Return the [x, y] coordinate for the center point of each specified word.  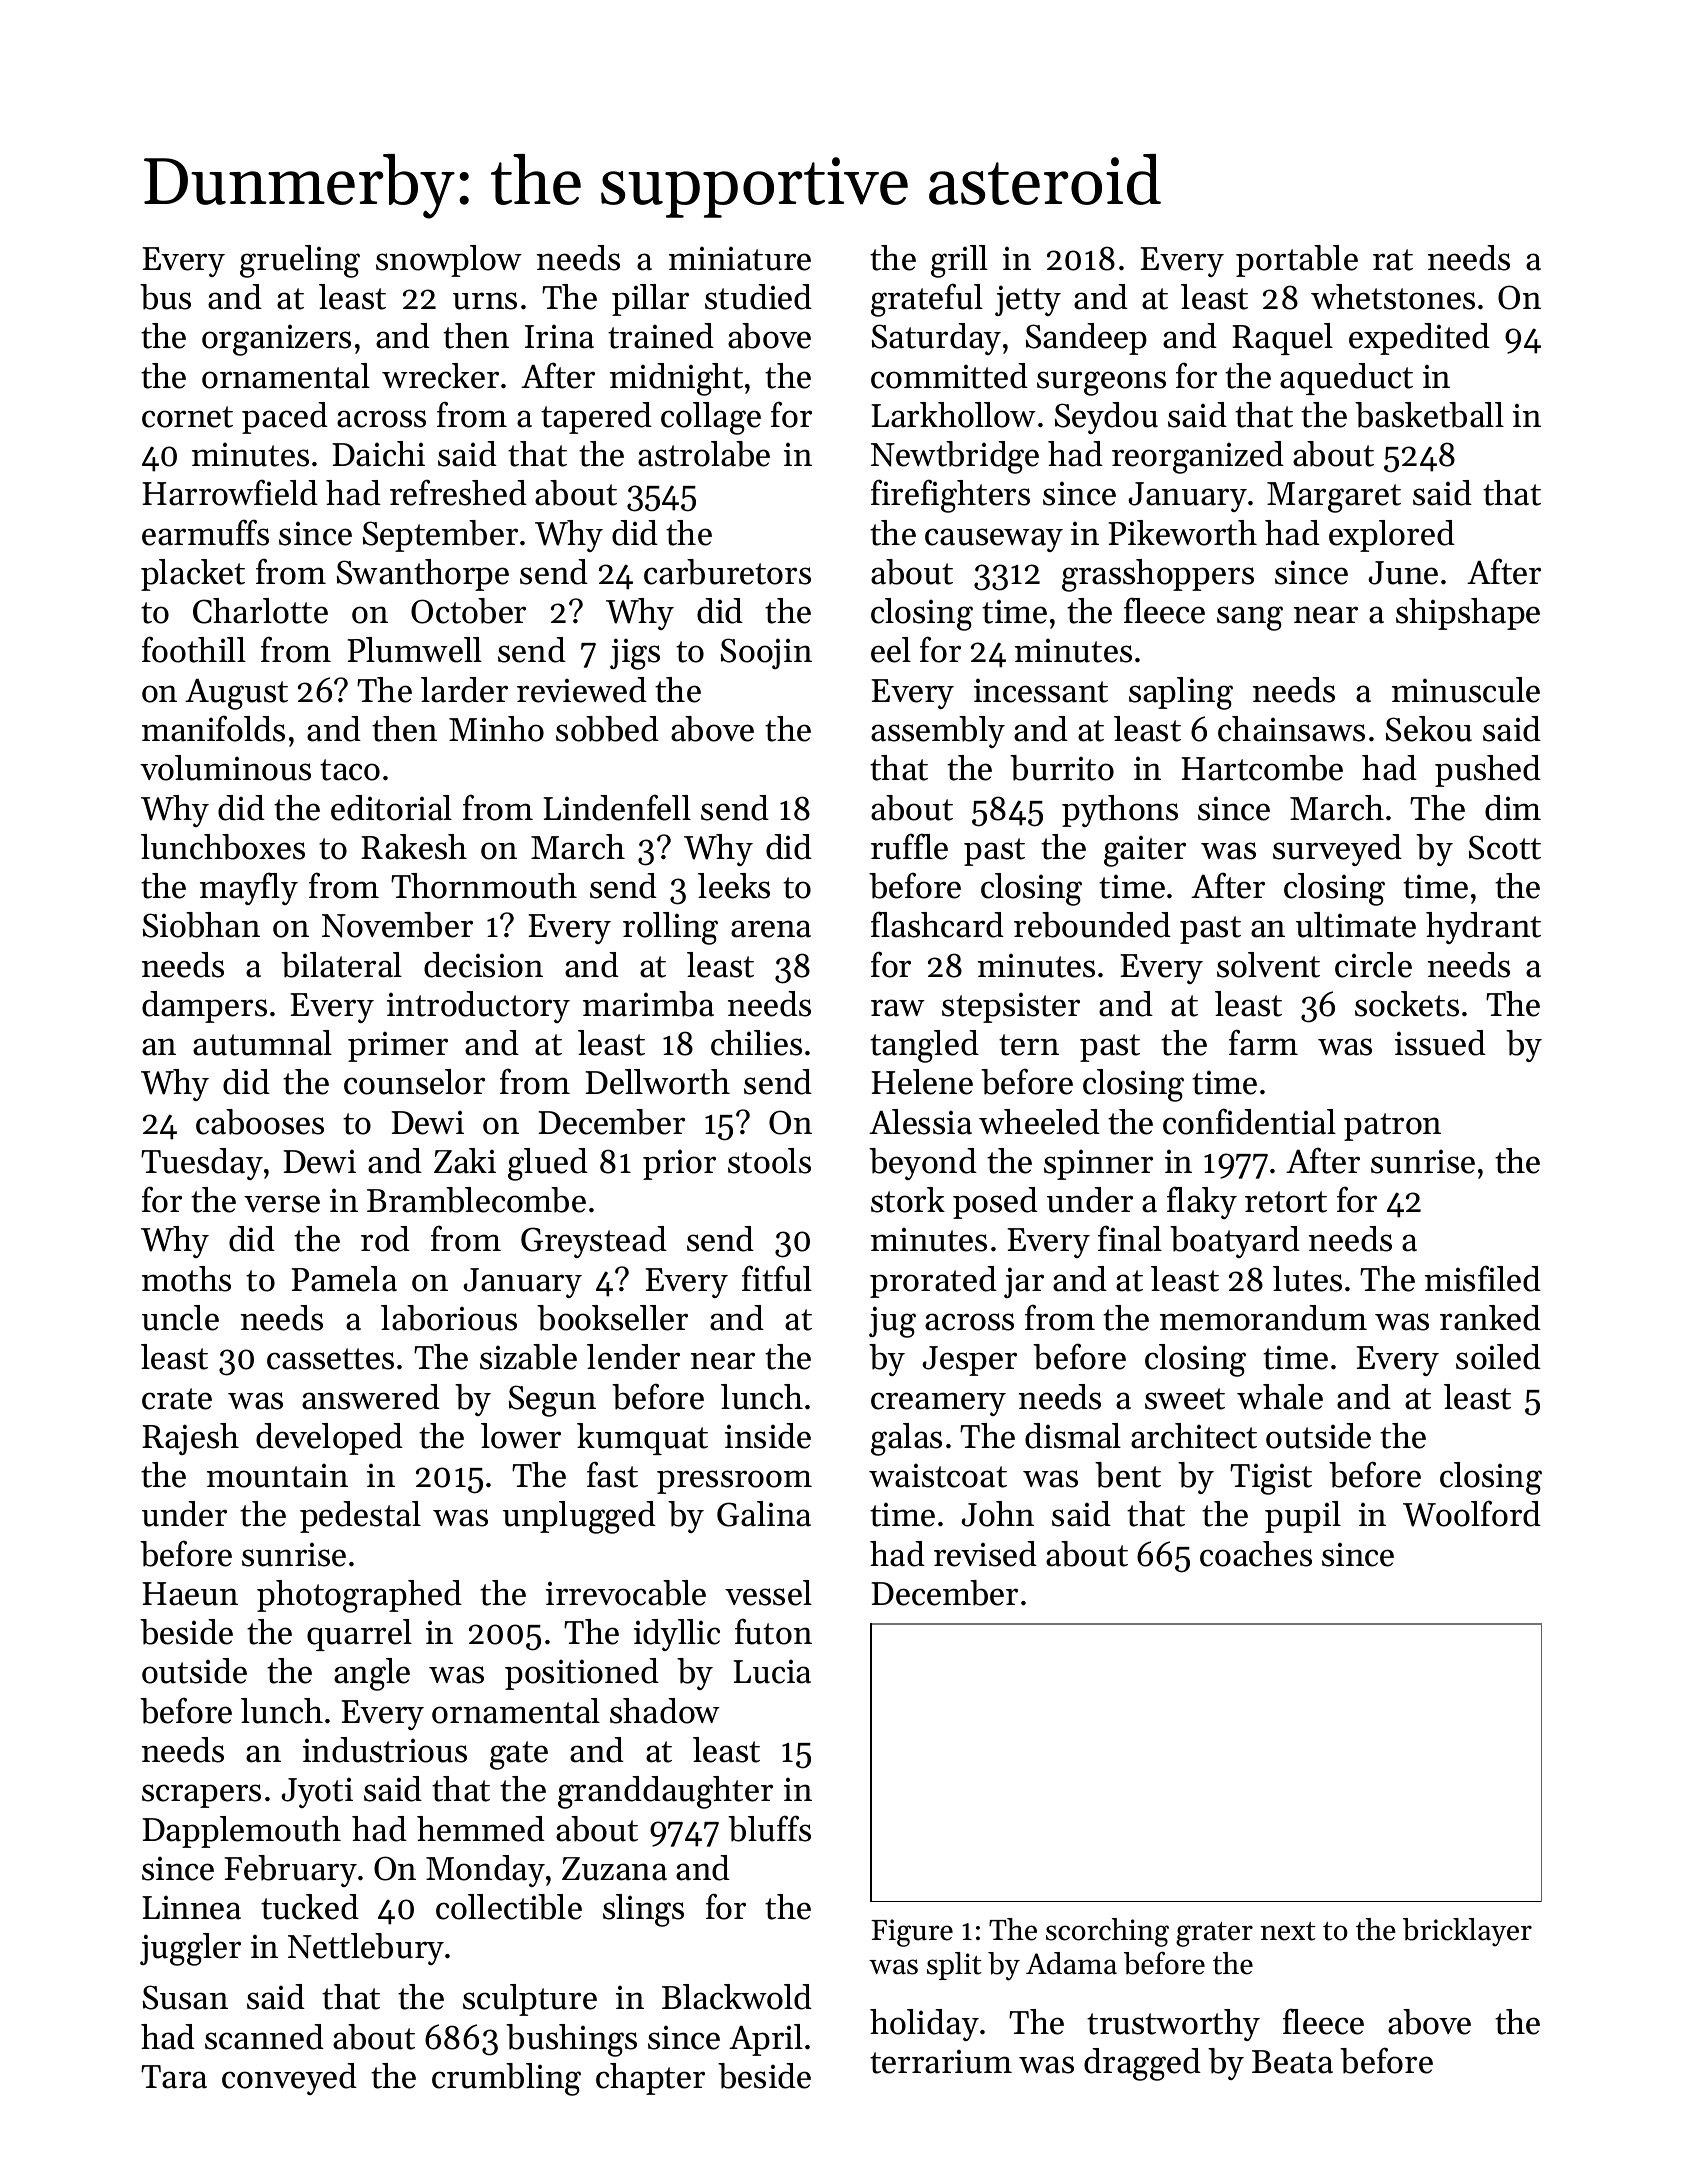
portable [1297, 261]
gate [519, 1755]
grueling [300, 261]
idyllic [677, 1635]
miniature [740, 258]
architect [1194, 1436]
